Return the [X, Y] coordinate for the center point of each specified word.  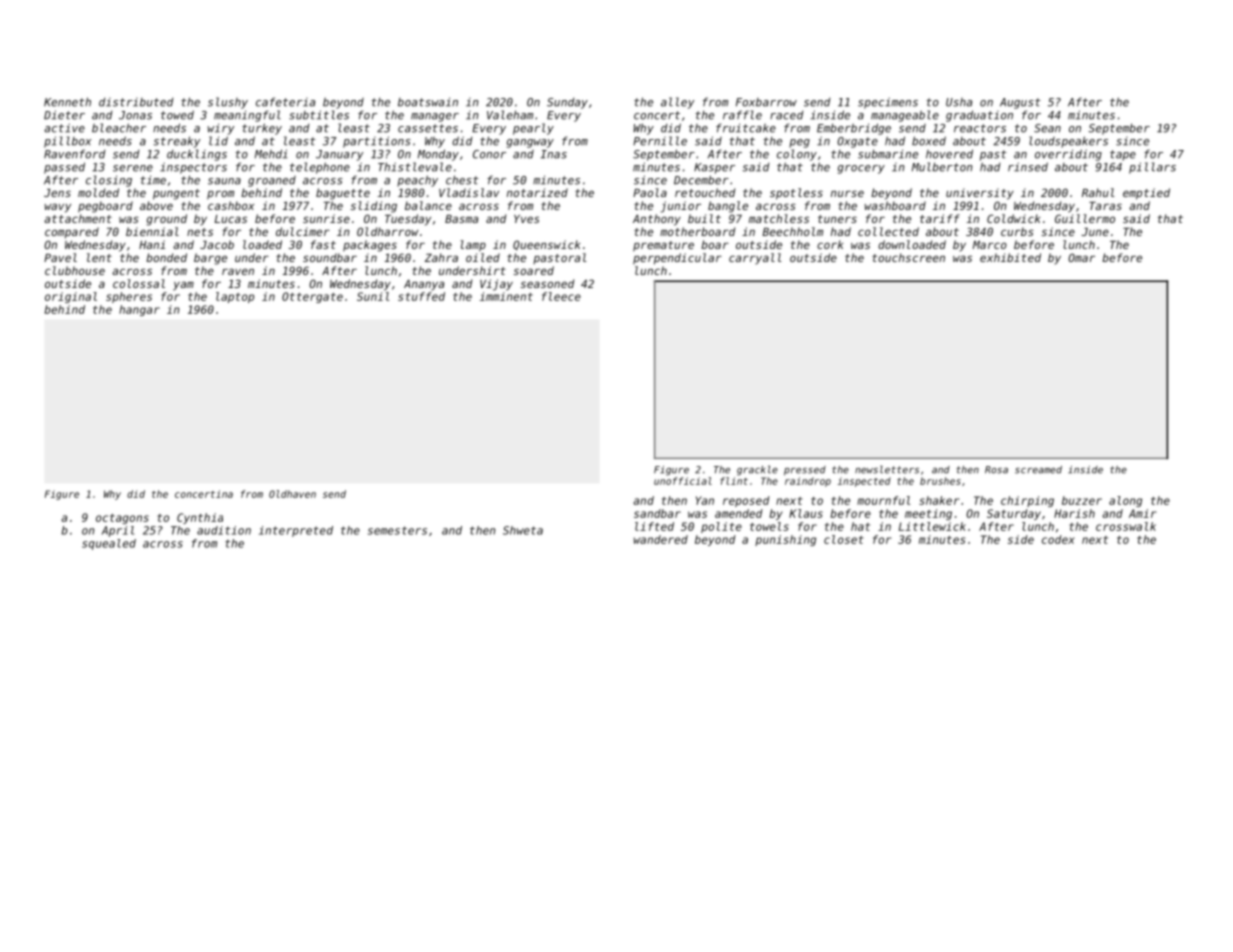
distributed [136, 102]
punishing [785, 540]
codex [1058, 539]
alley [677, 103]
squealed [109, 544]
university [980, 194]
